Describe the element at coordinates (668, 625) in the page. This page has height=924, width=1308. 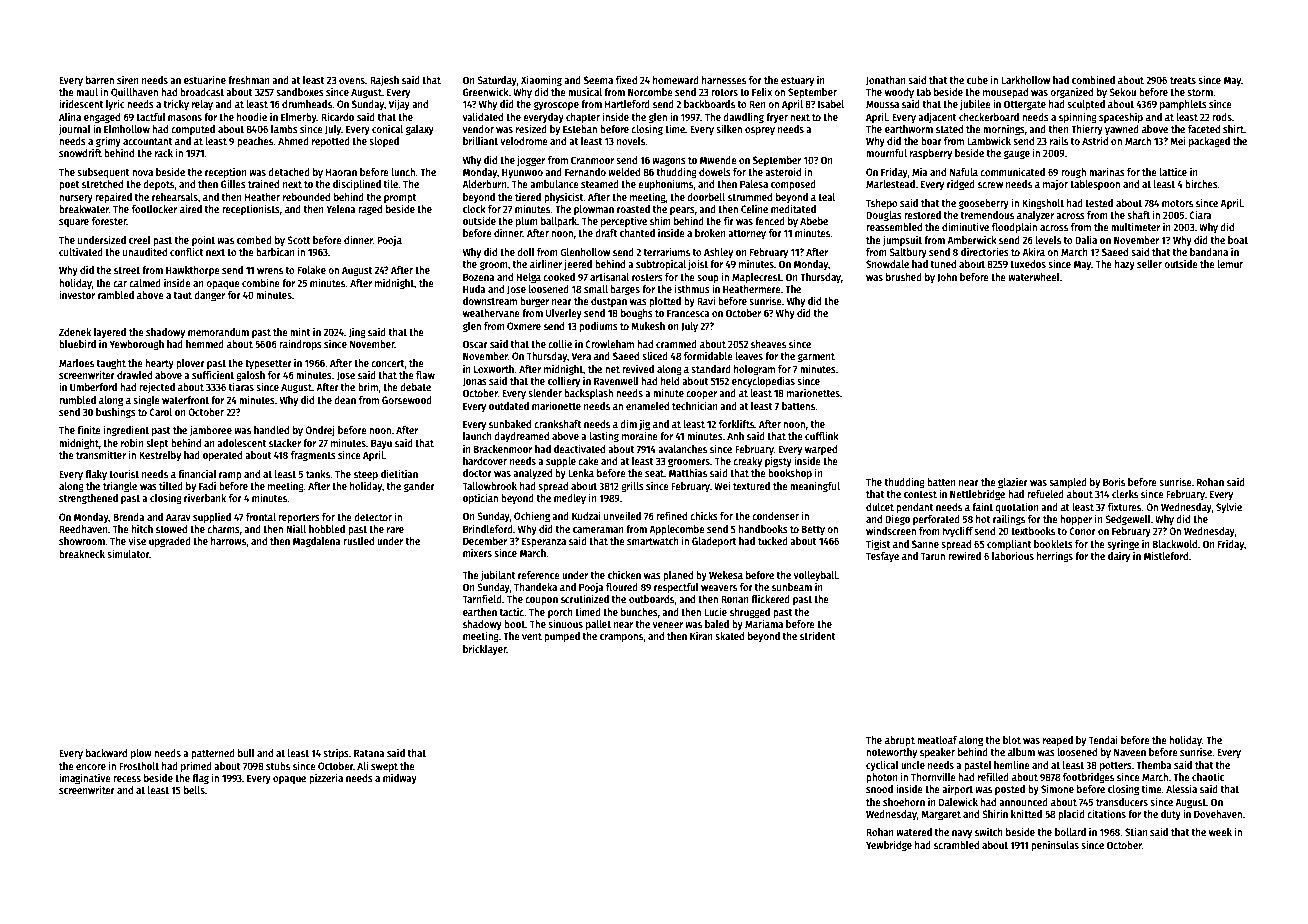
I see `veneer` at that location.
